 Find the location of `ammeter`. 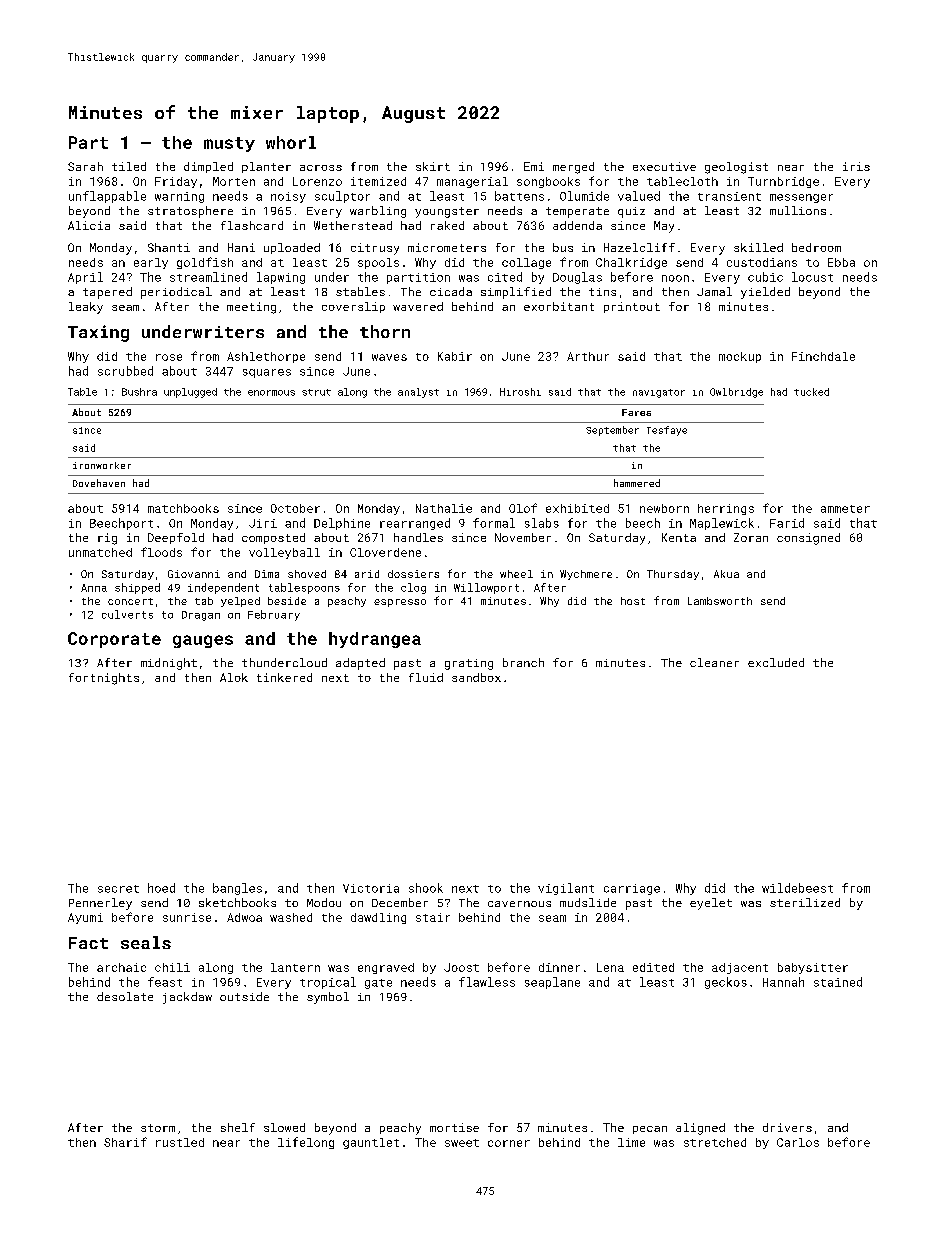

ammeter is located at coordinates (845, 509).
